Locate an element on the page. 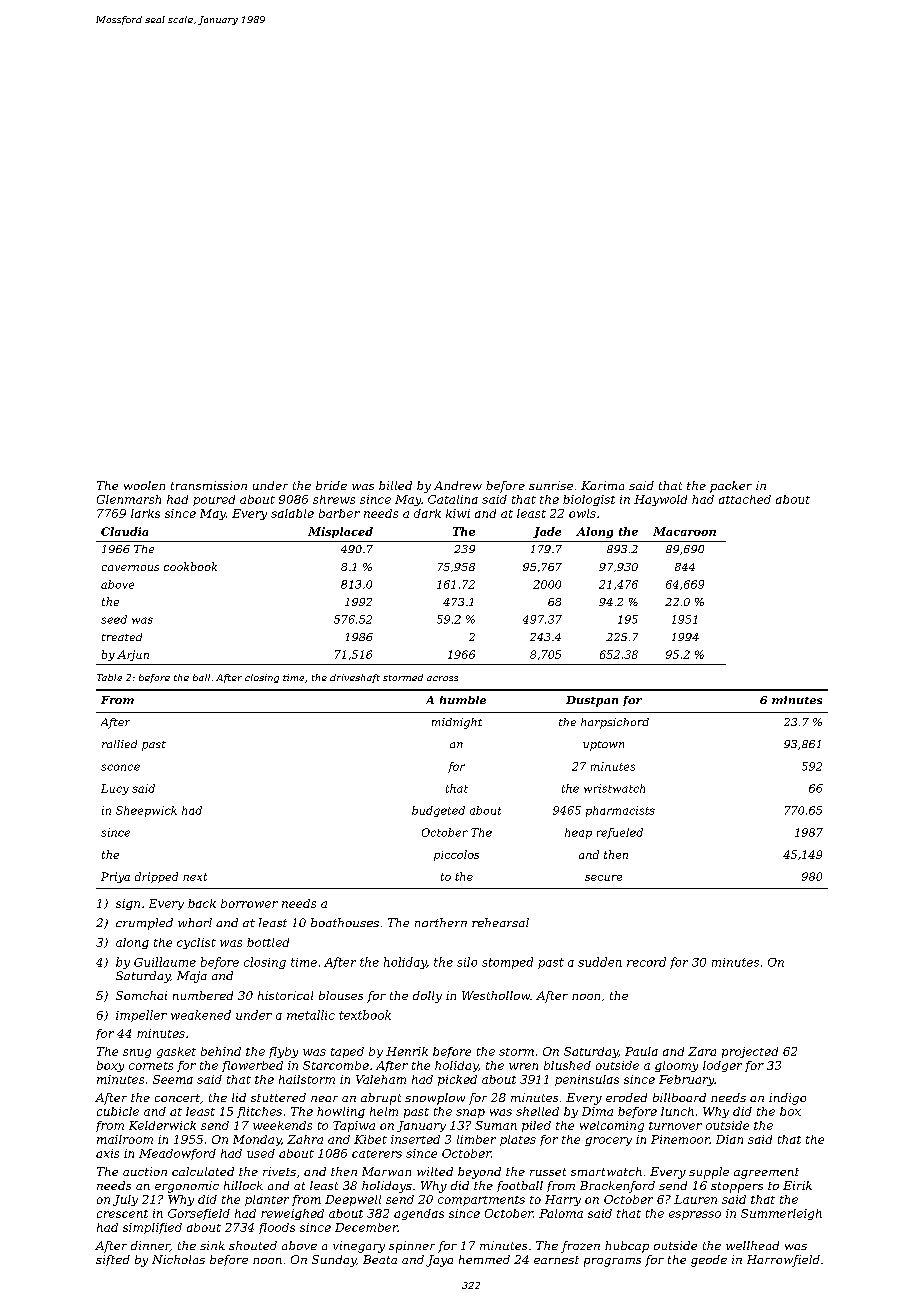 This page has height=1308, width=924. wristwatch is located at coordinates (614, 788).
